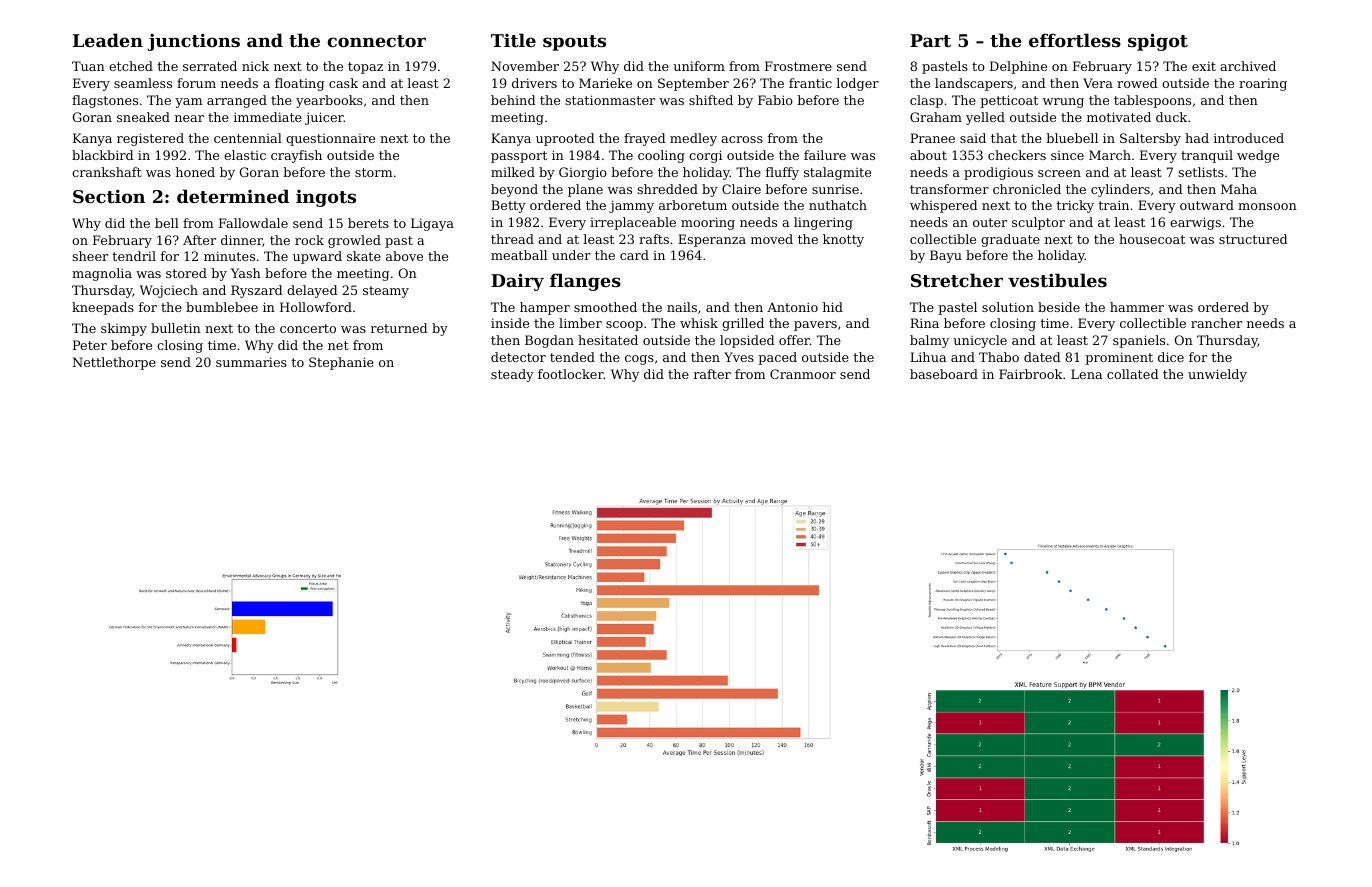  Describe the element at coordinates (324, 118) in the screenshot. I see `juicer` at that location.
